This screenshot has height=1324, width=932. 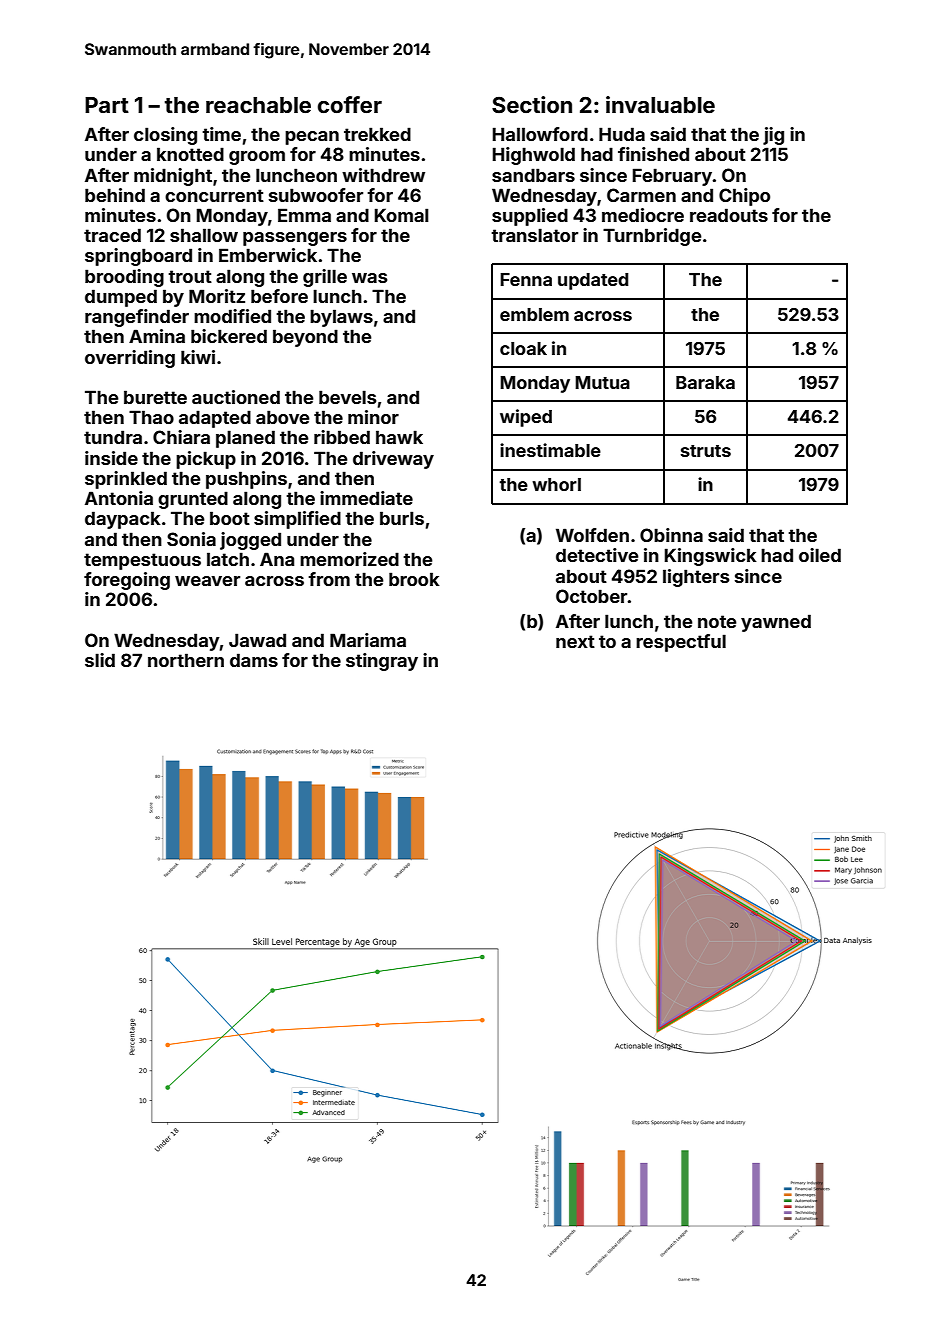 What do you see at coordinates (257, 158) in the screenshot?
I see `groom` at bounding box center [257, 158].
